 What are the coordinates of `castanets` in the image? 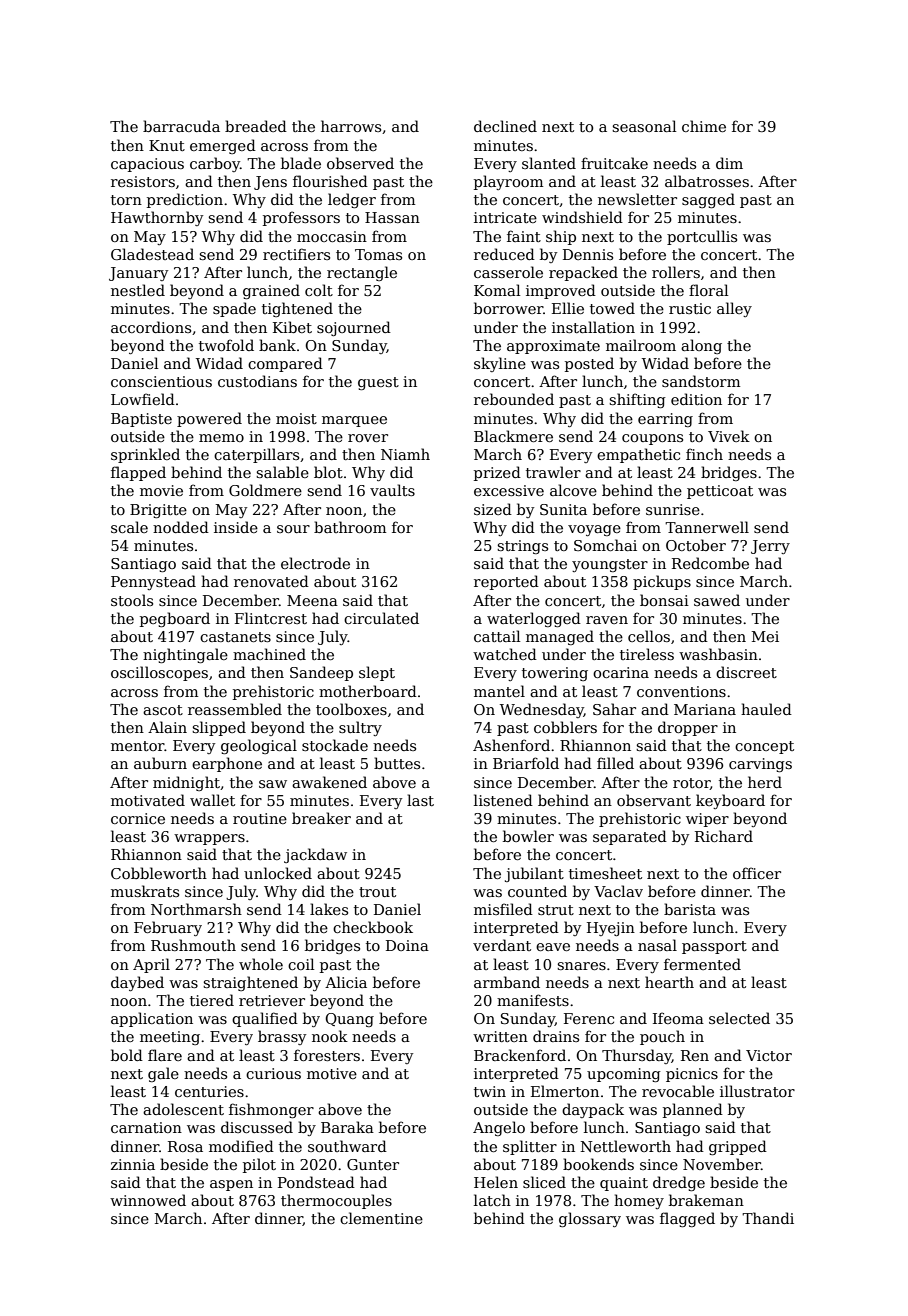 It's located at (235, 637).
